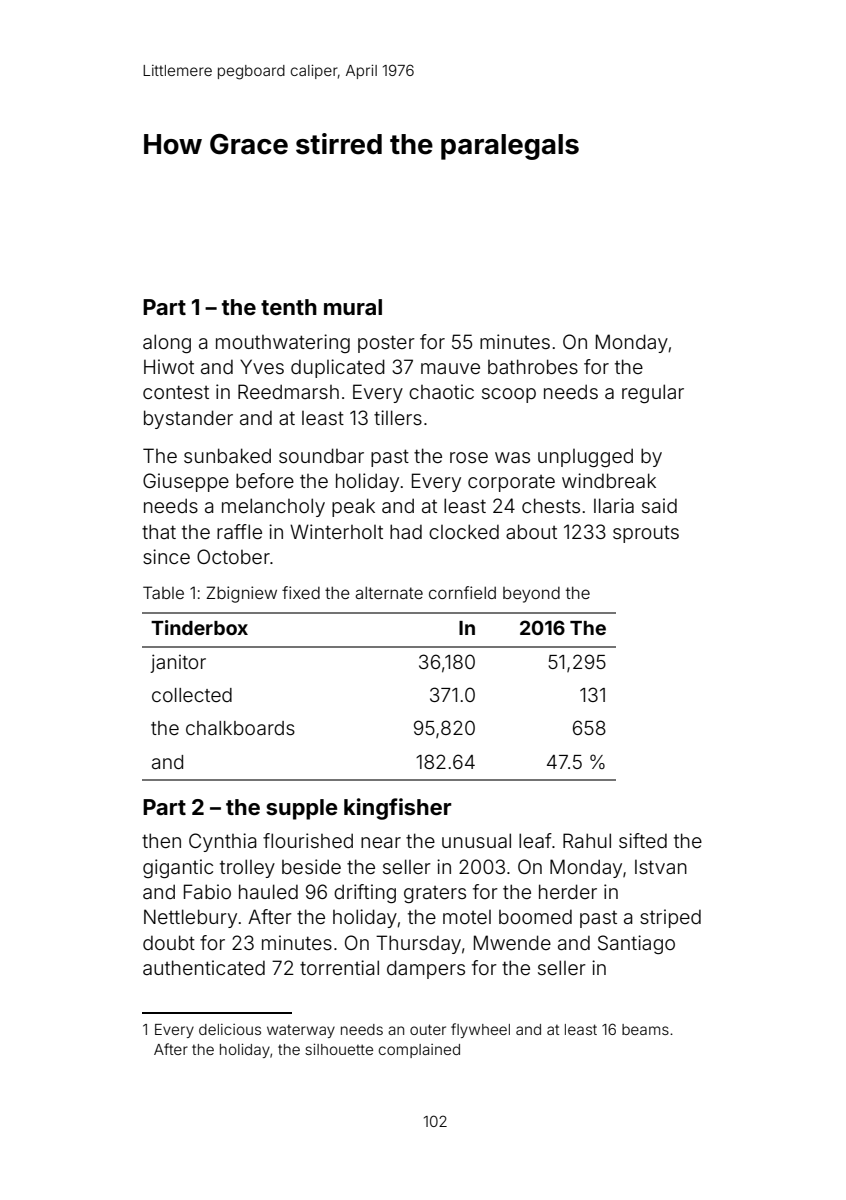 The image size is (846, 1200). What do you see at coordinates (186, 482) in the image?
I see `Giuseppe` at bounding box center [186, 482].
